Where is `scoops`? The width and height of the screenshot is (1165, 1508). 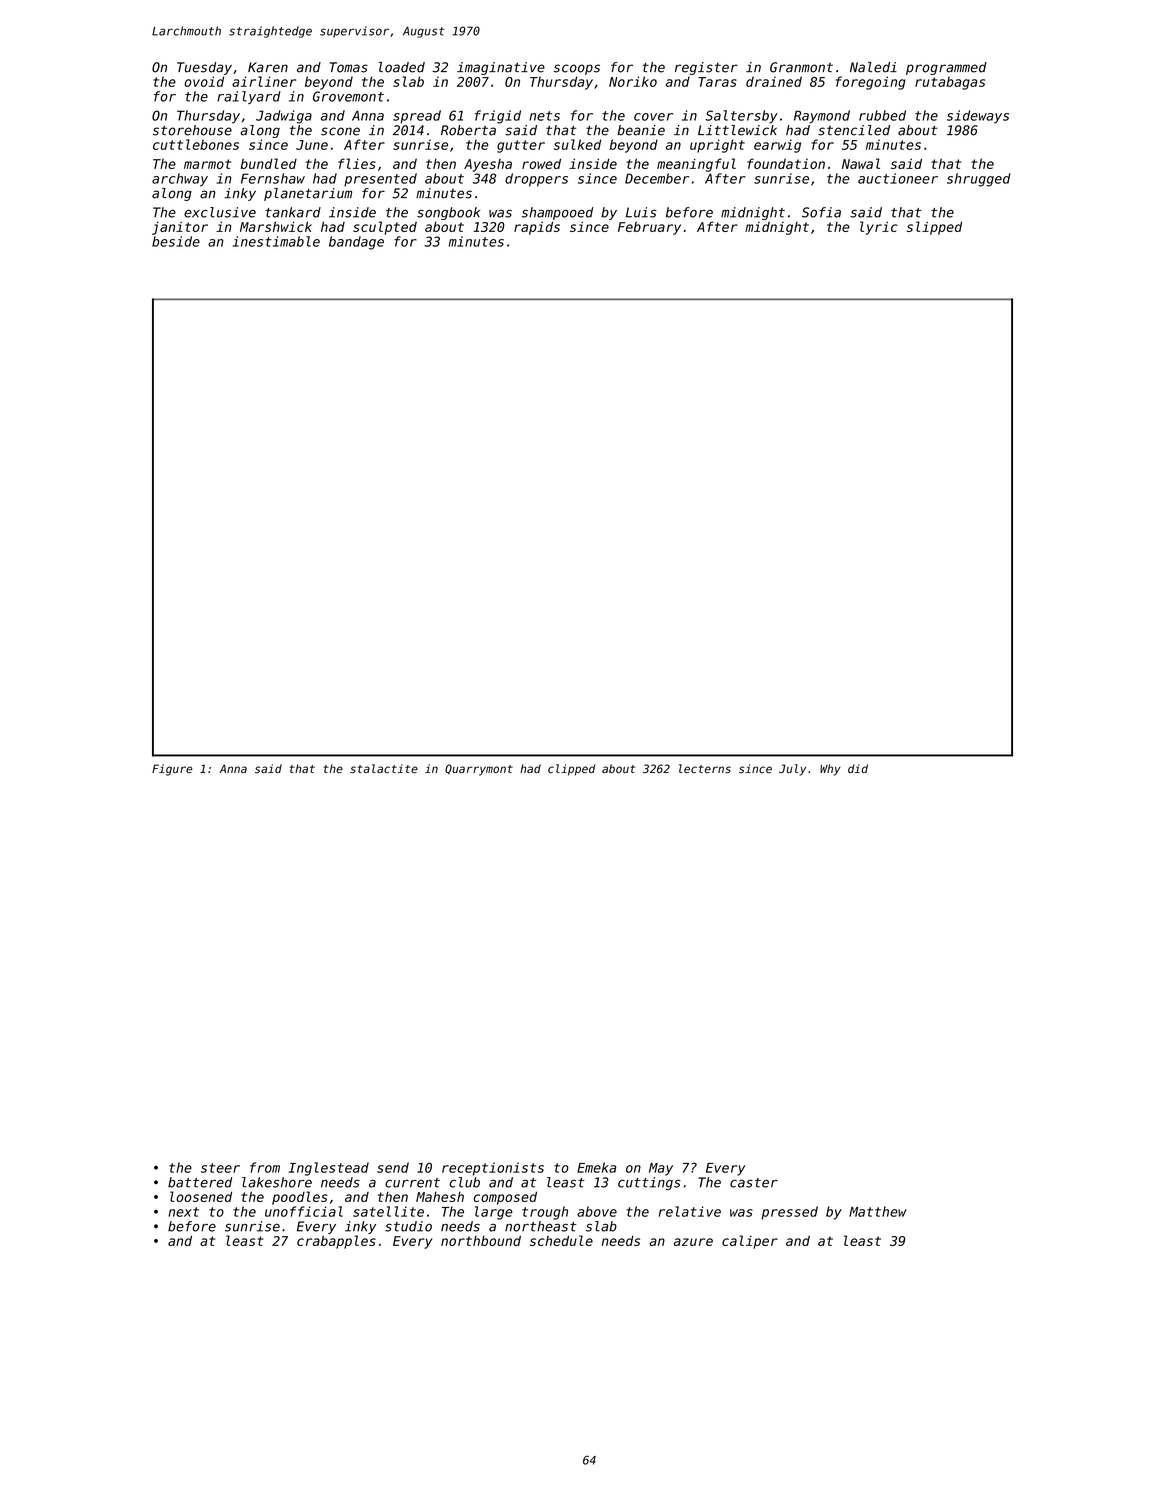 scoops is located at coordinates (577, 69).
